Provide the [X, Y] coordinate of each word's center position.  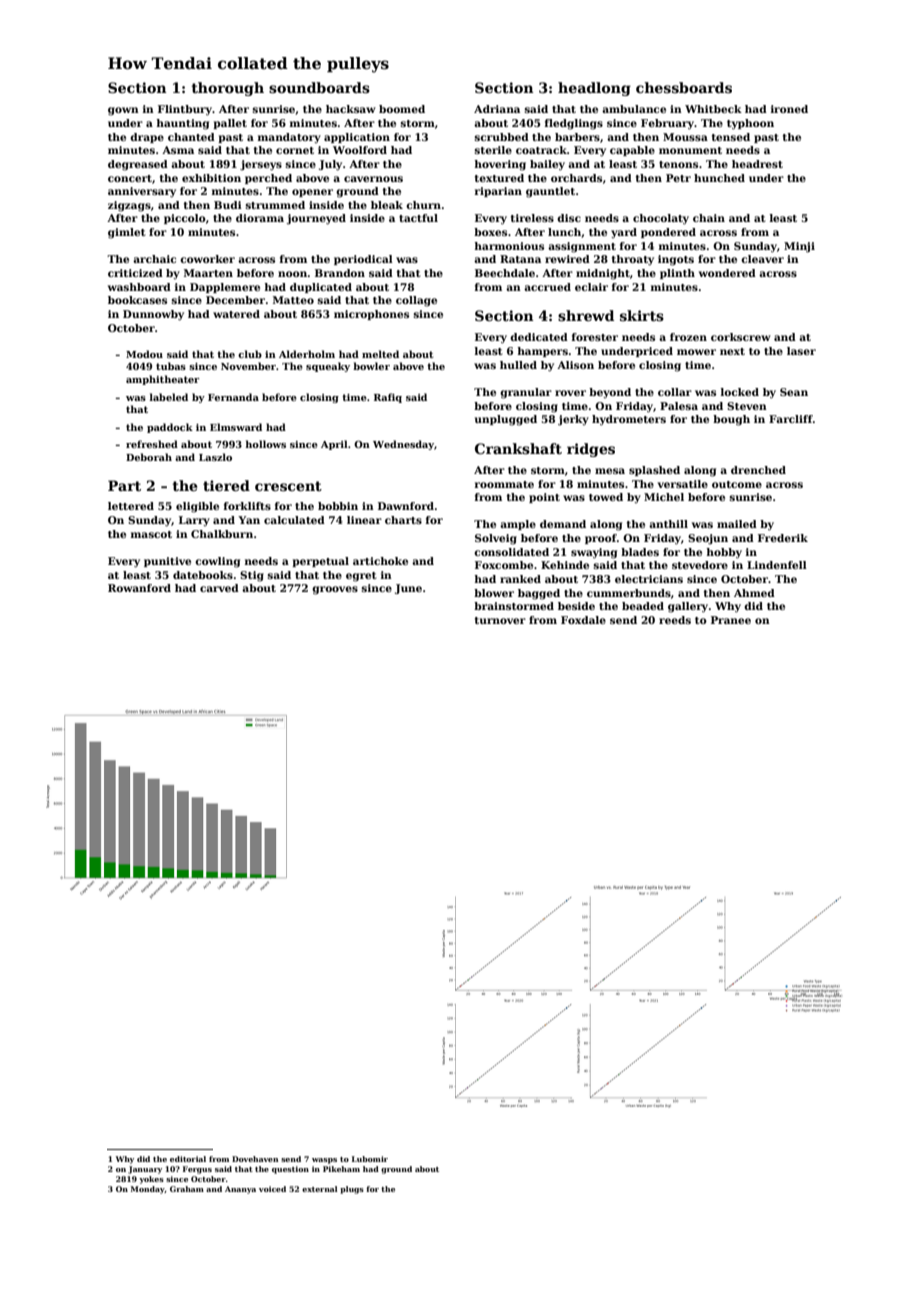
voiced [272, 1189]
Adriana [497, 109]
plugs [352, 1190]
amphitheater [163, 380]
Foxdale [583, 620]
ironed [789, 109]
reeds [675, 620]
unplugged [506, 420]
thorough [227, 89]
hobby [724, 553]
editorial [188, 1159]
